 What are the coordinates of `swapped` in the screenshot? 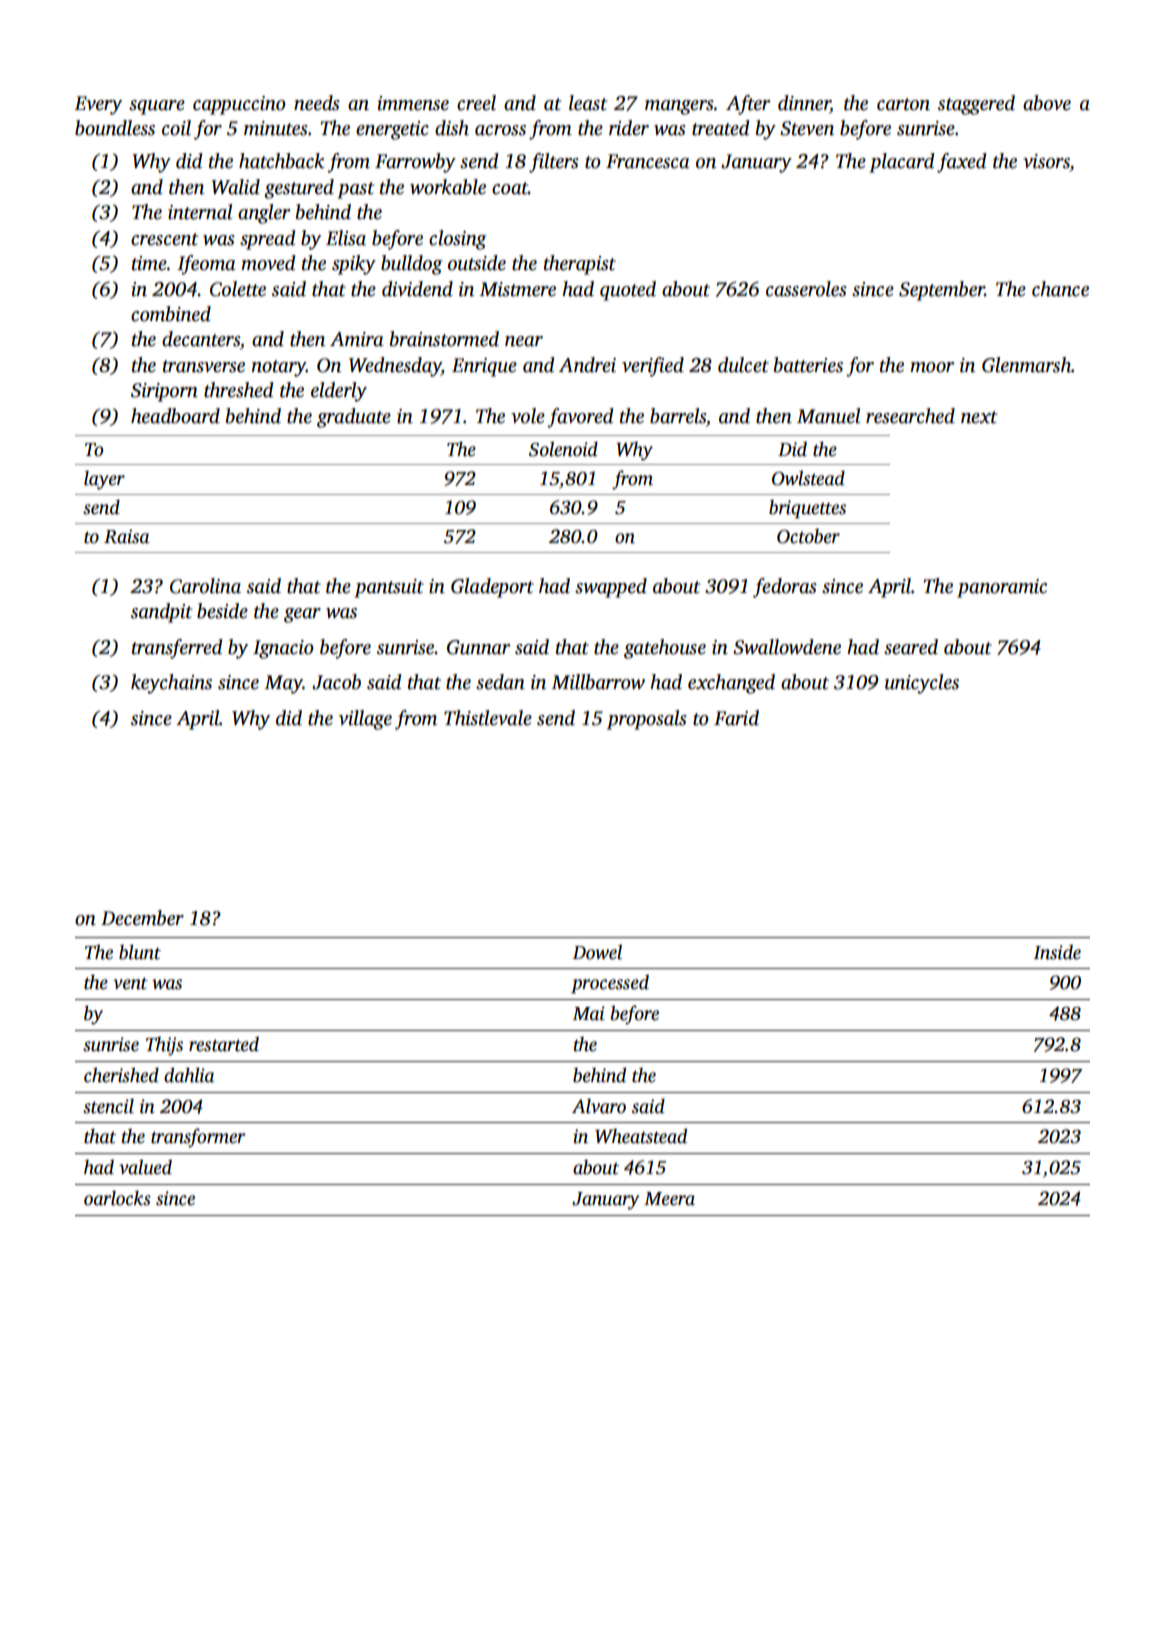 It's located at (611, 588).
